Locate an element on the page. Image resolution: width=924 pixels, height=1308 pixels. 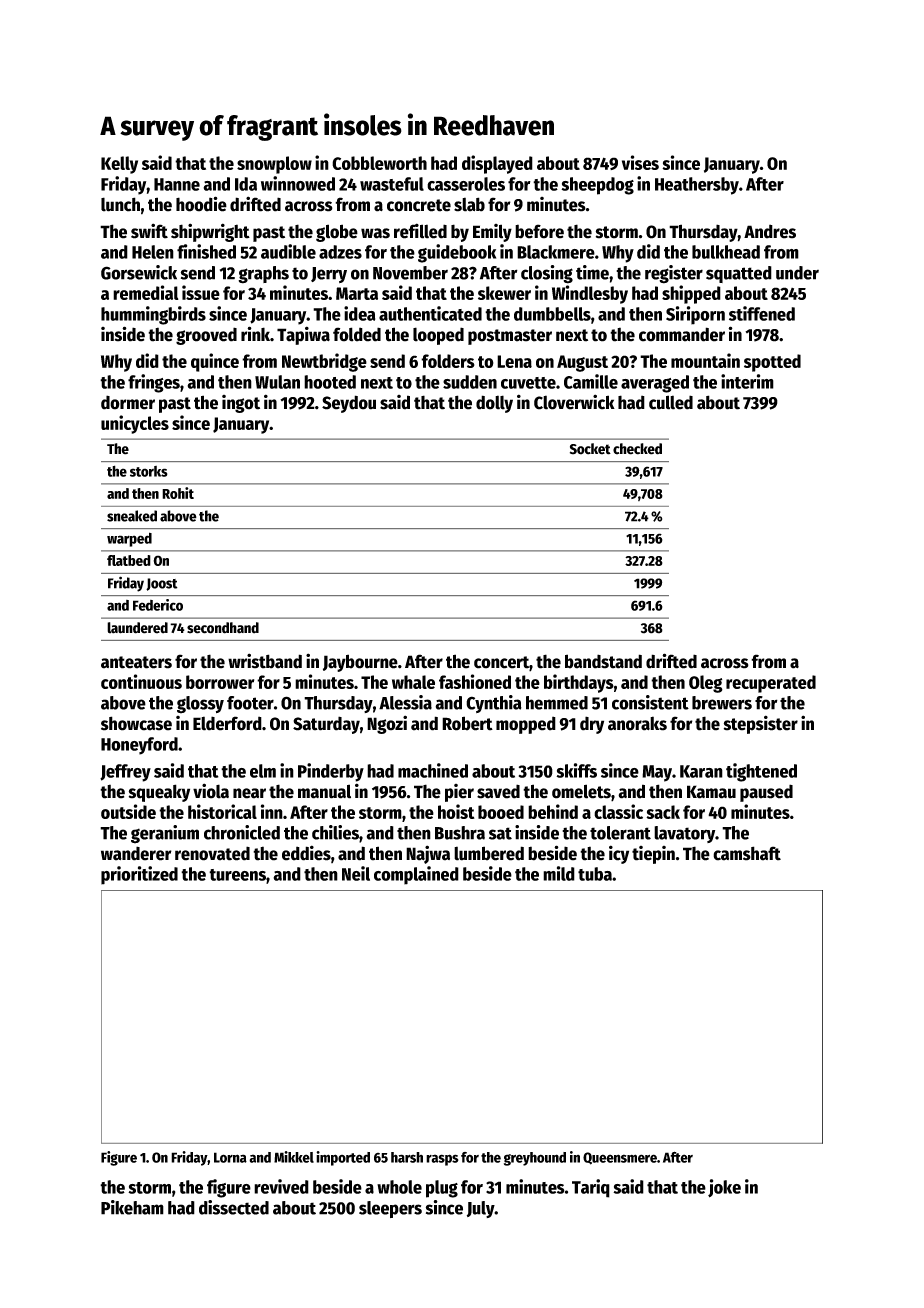
Jaybourne is located at coordinates (360, 663).
